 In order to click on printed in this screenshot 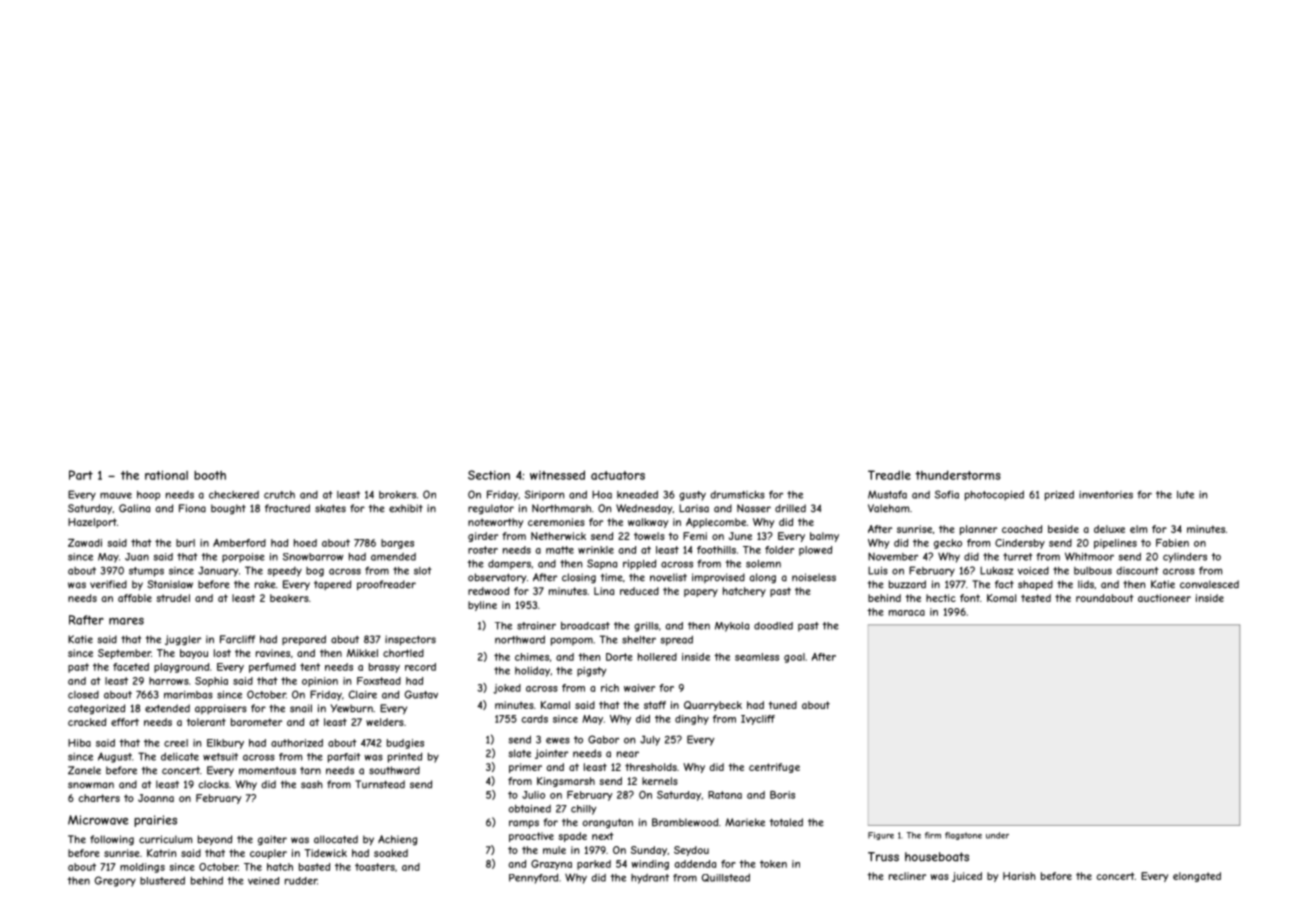, I will do `click(405, 757)`.
